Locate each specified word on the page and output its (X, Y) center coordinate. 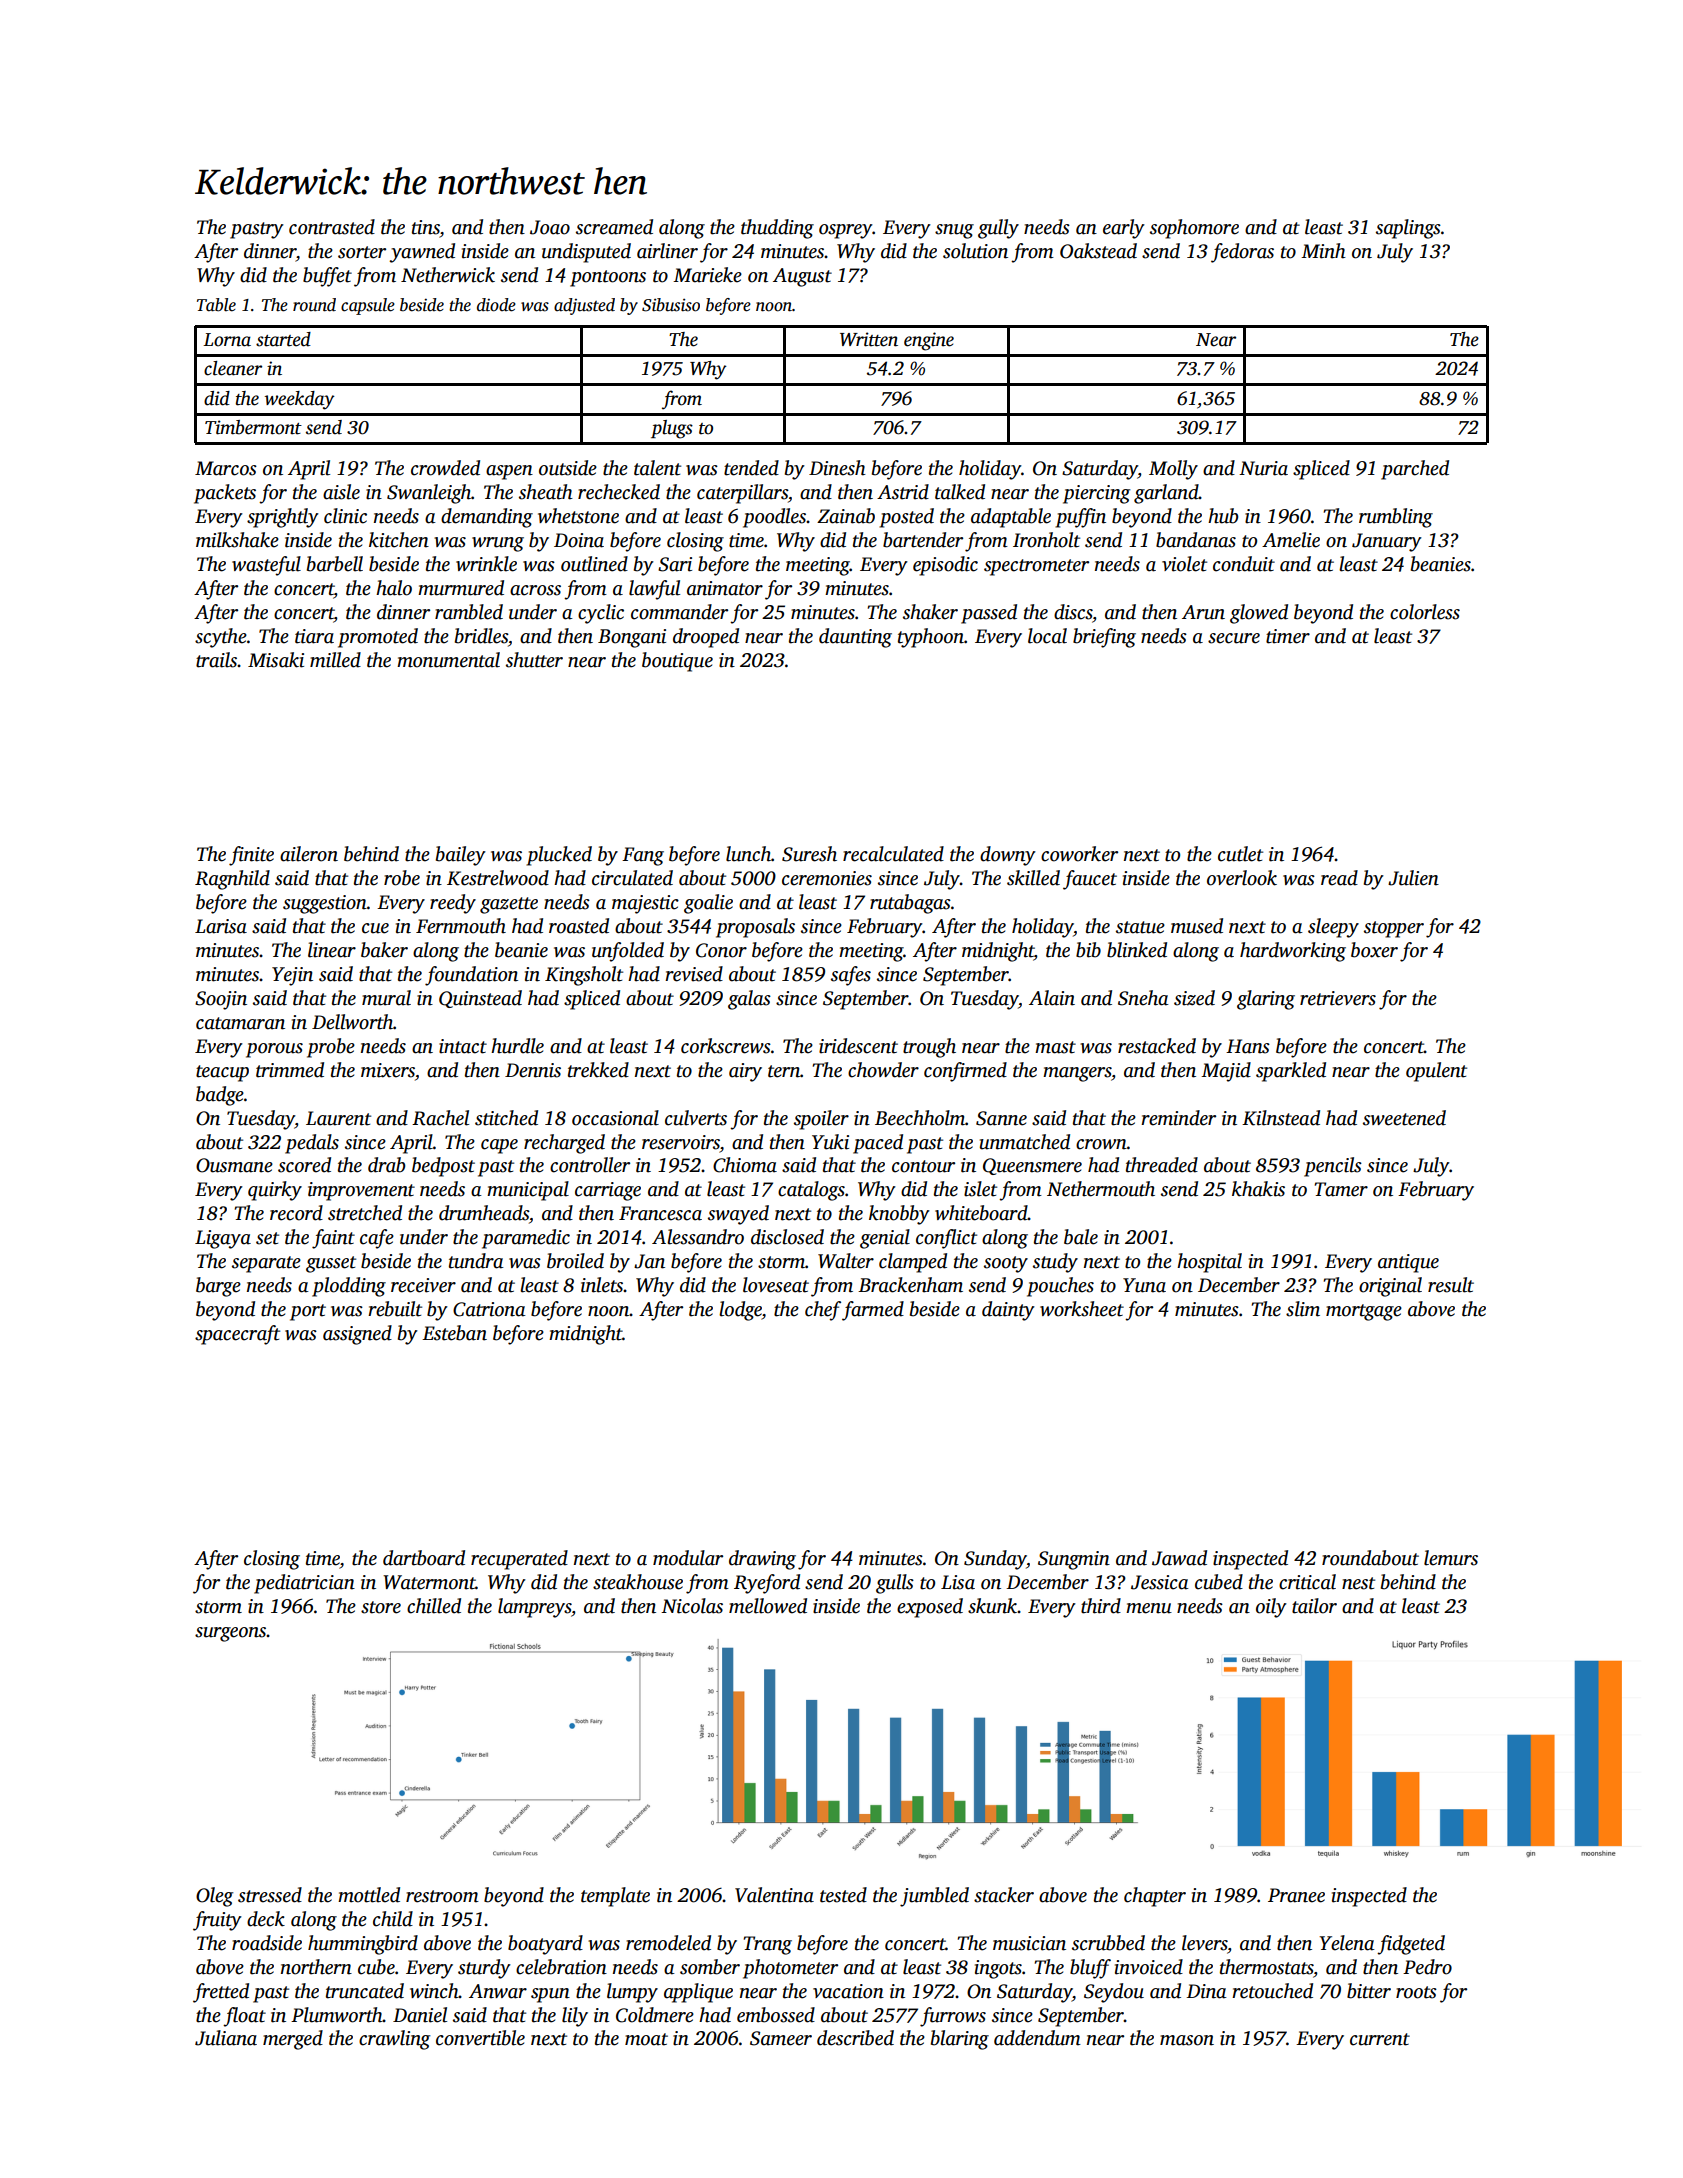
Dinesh (837, 468)
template (615, 1897)
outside (568, 468)
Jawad (1179, 1558)
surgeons (230, 1634)
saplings (1408, 229)
